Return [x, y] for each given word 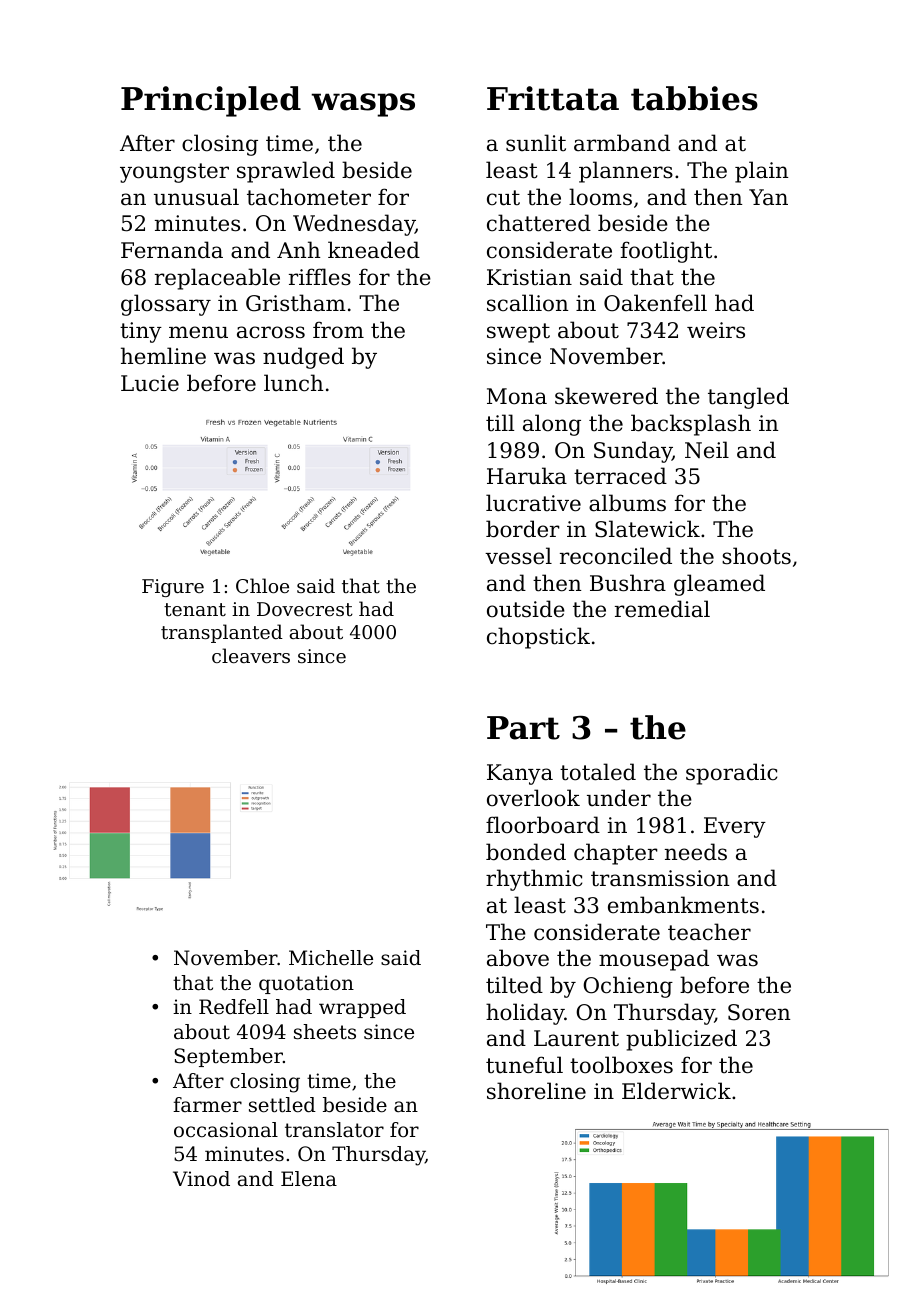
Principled [211, 101]
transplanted [222, 633]
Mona [517, 396]
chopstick [538, 638]
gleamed [719, 585]
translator [334, 1130]
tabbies [694, 98]
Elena [309, 1178]
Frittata [553, 98]
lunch [293, 383]
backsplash [691, 425]
